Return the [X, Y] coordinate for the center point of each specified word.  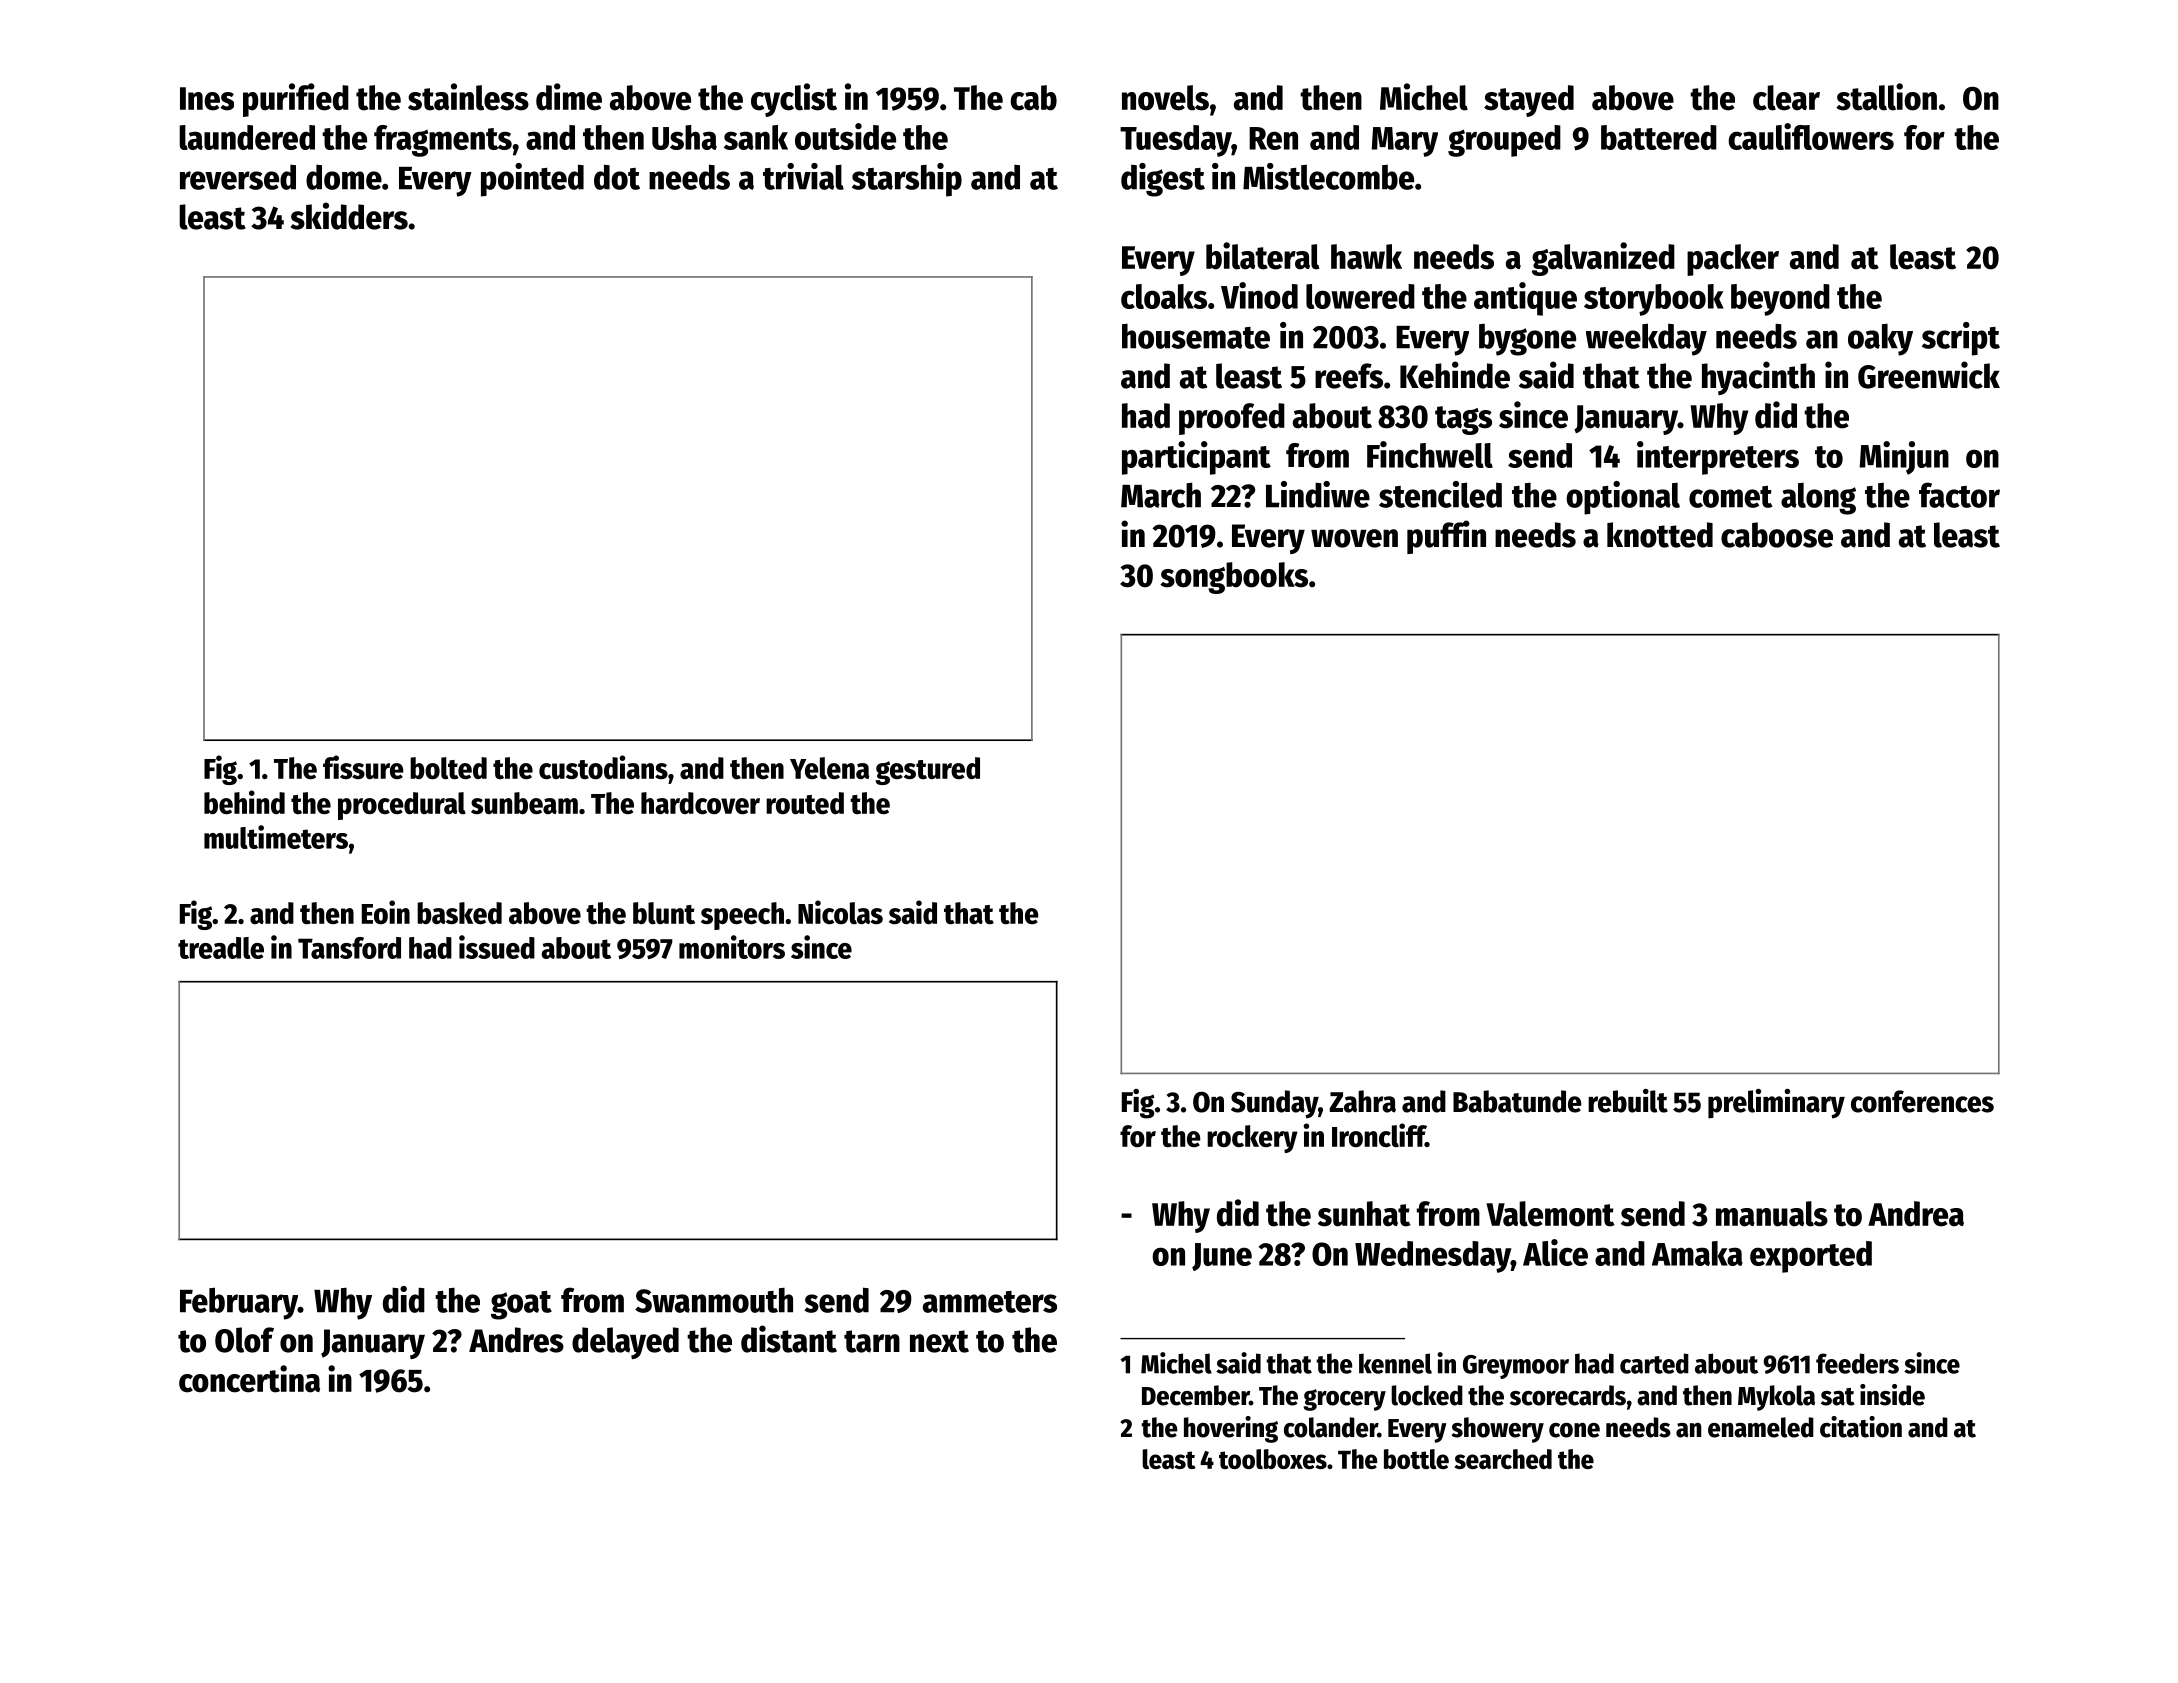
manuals [1772, 1214]
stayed [1529, 101]
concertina [249, 1379]
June [1222, 1257]
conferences [1922, 1101]
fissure [363, 767]
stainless [468, 97]
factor [1959, 495]
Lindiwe [1318, 494]
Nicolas [840, 912]
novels [1165, 98]
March [1161, 495]
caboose [1777, 535]
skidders [349, 216]
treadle [221, 948]
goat [521, 1305]
